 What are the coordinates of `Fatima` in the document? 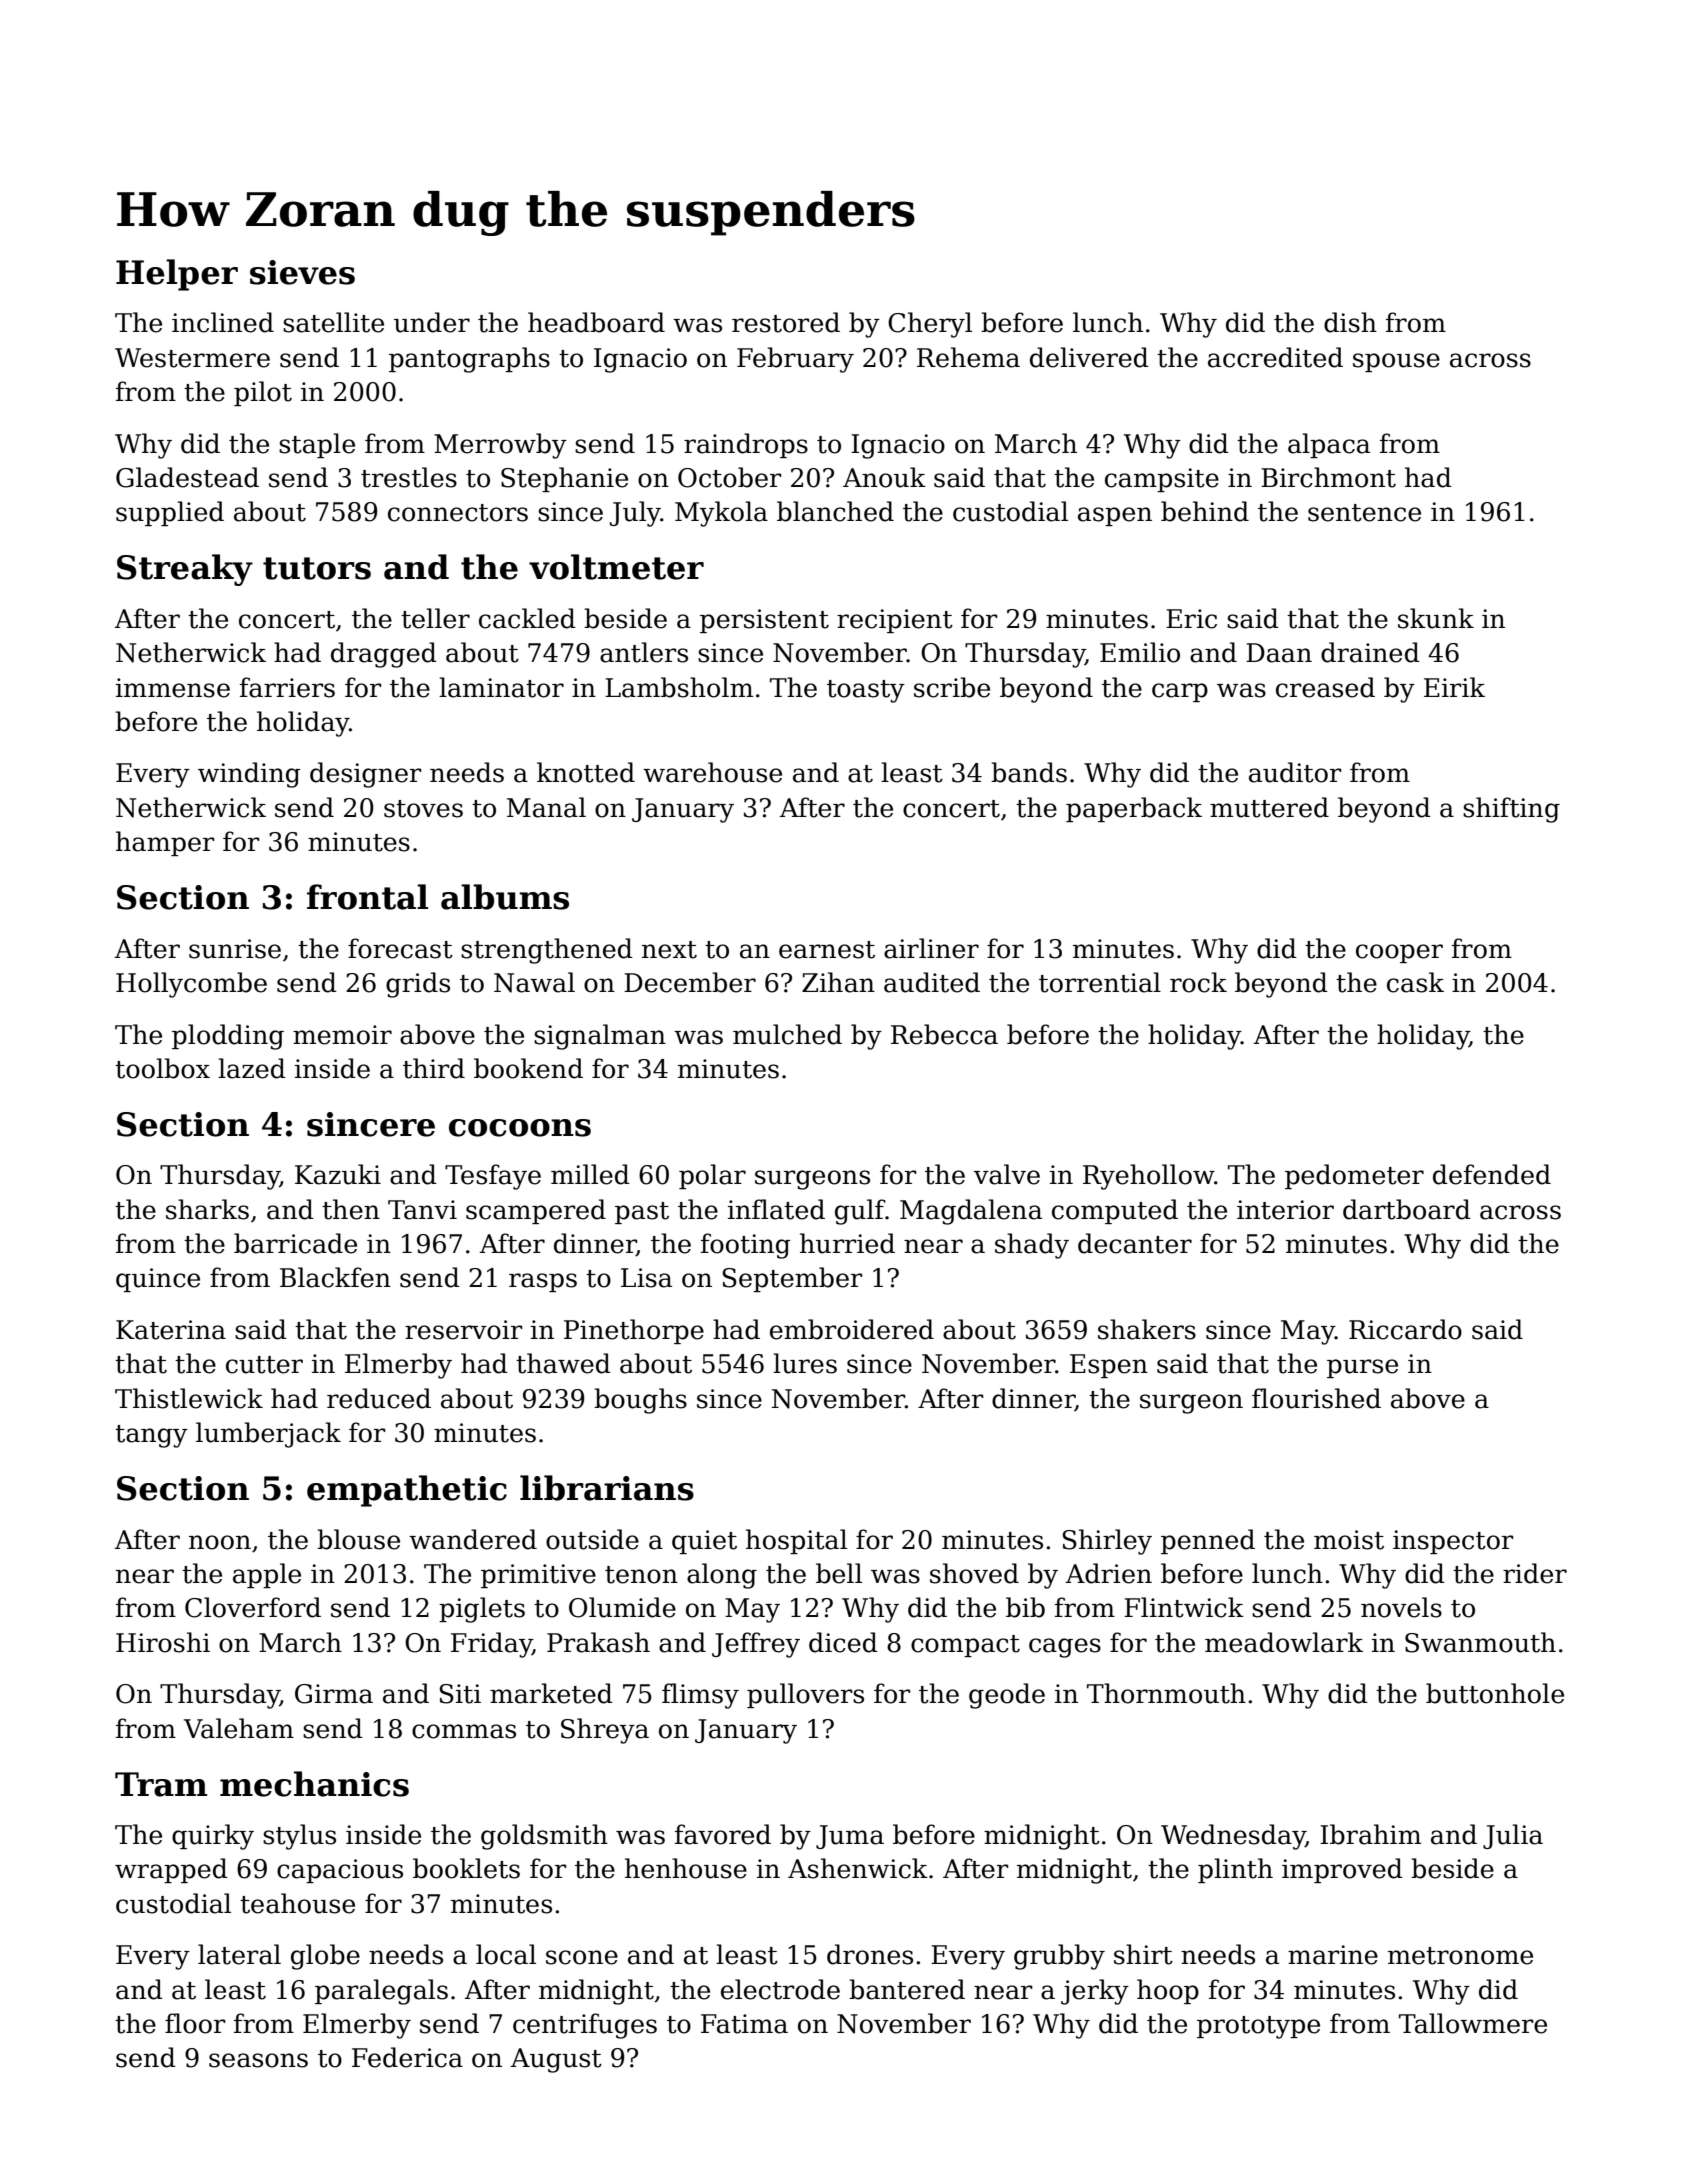 It's located at (744, 2024).
